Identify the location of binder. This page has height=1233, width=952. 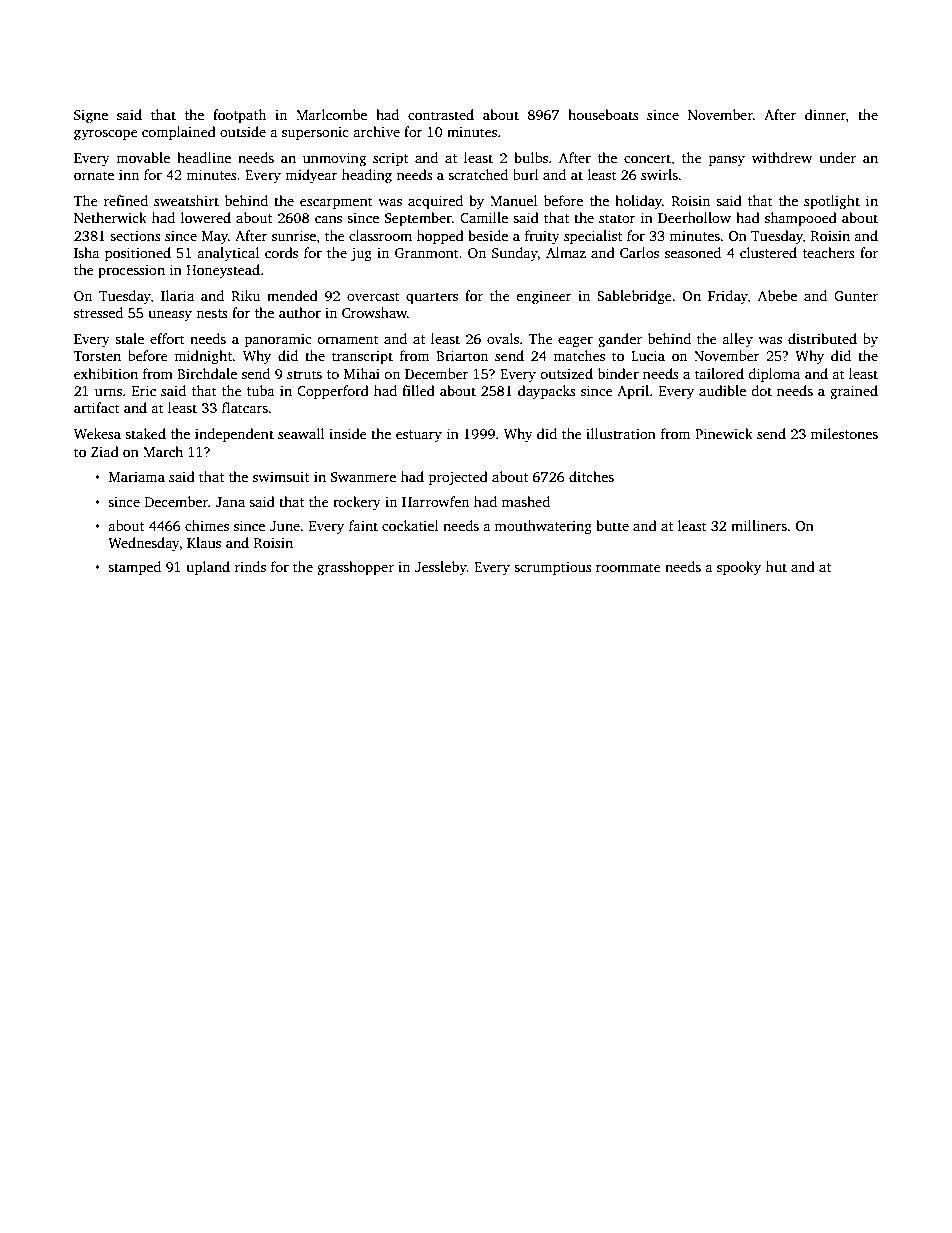
(618, 373).
